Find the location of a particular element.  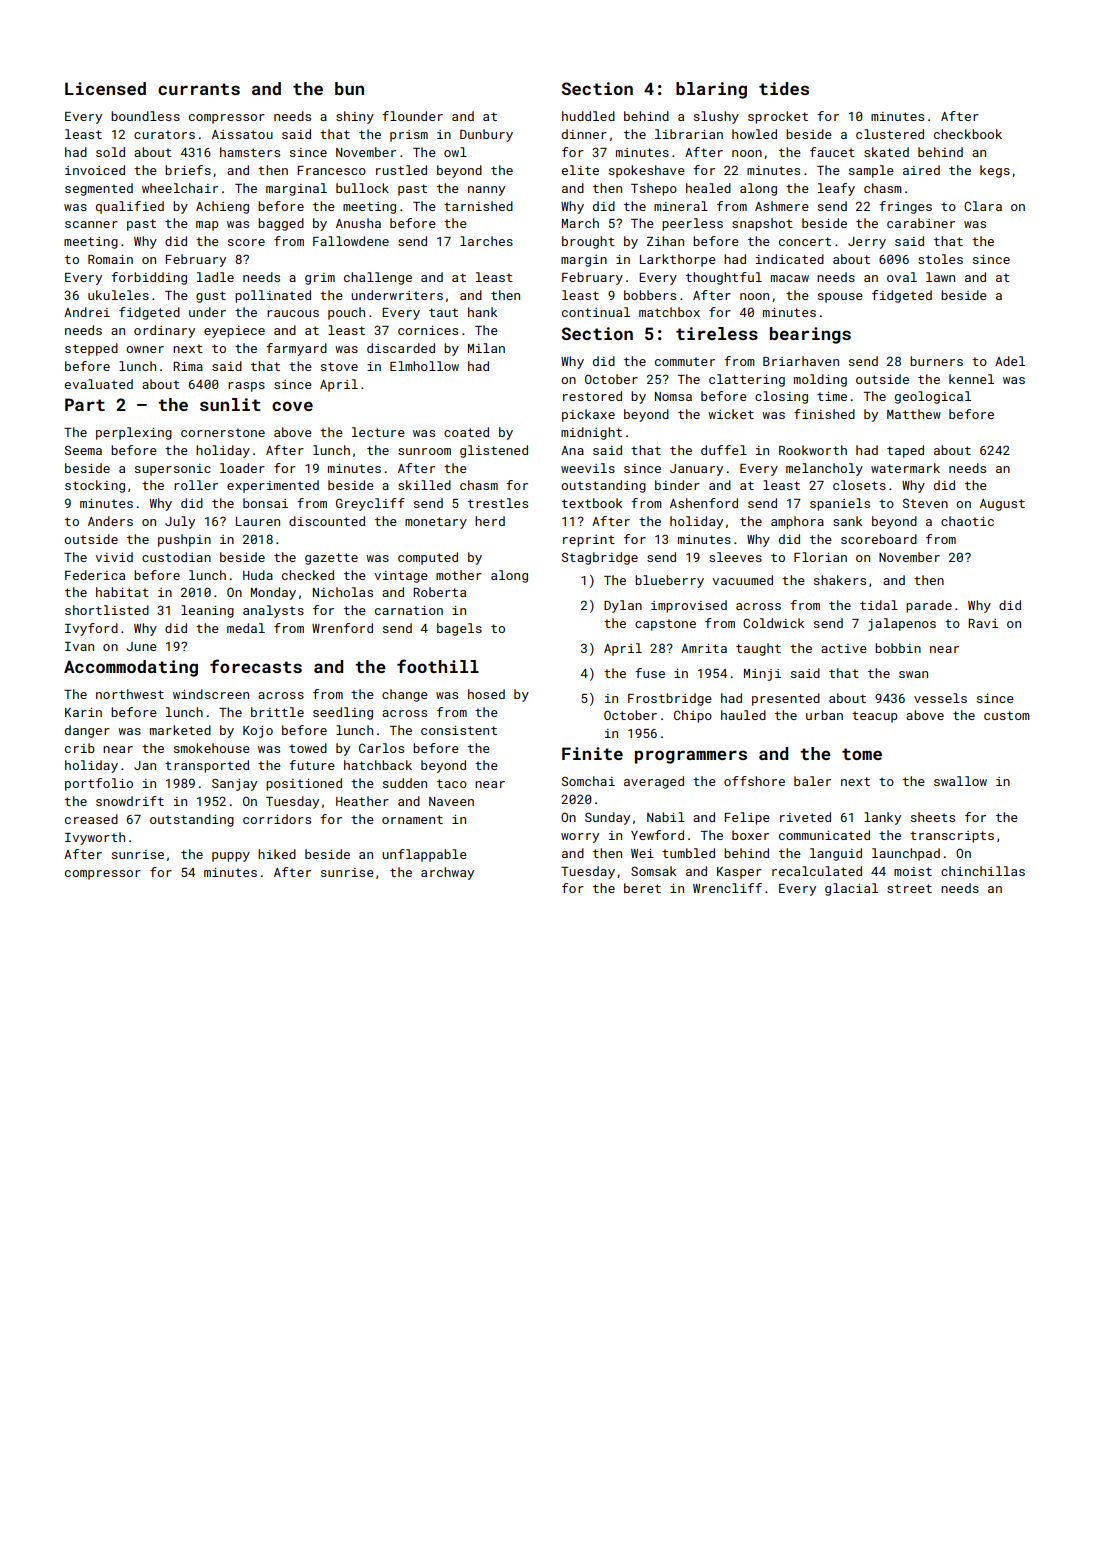

Dylan is located at coordinates (623, 606).
